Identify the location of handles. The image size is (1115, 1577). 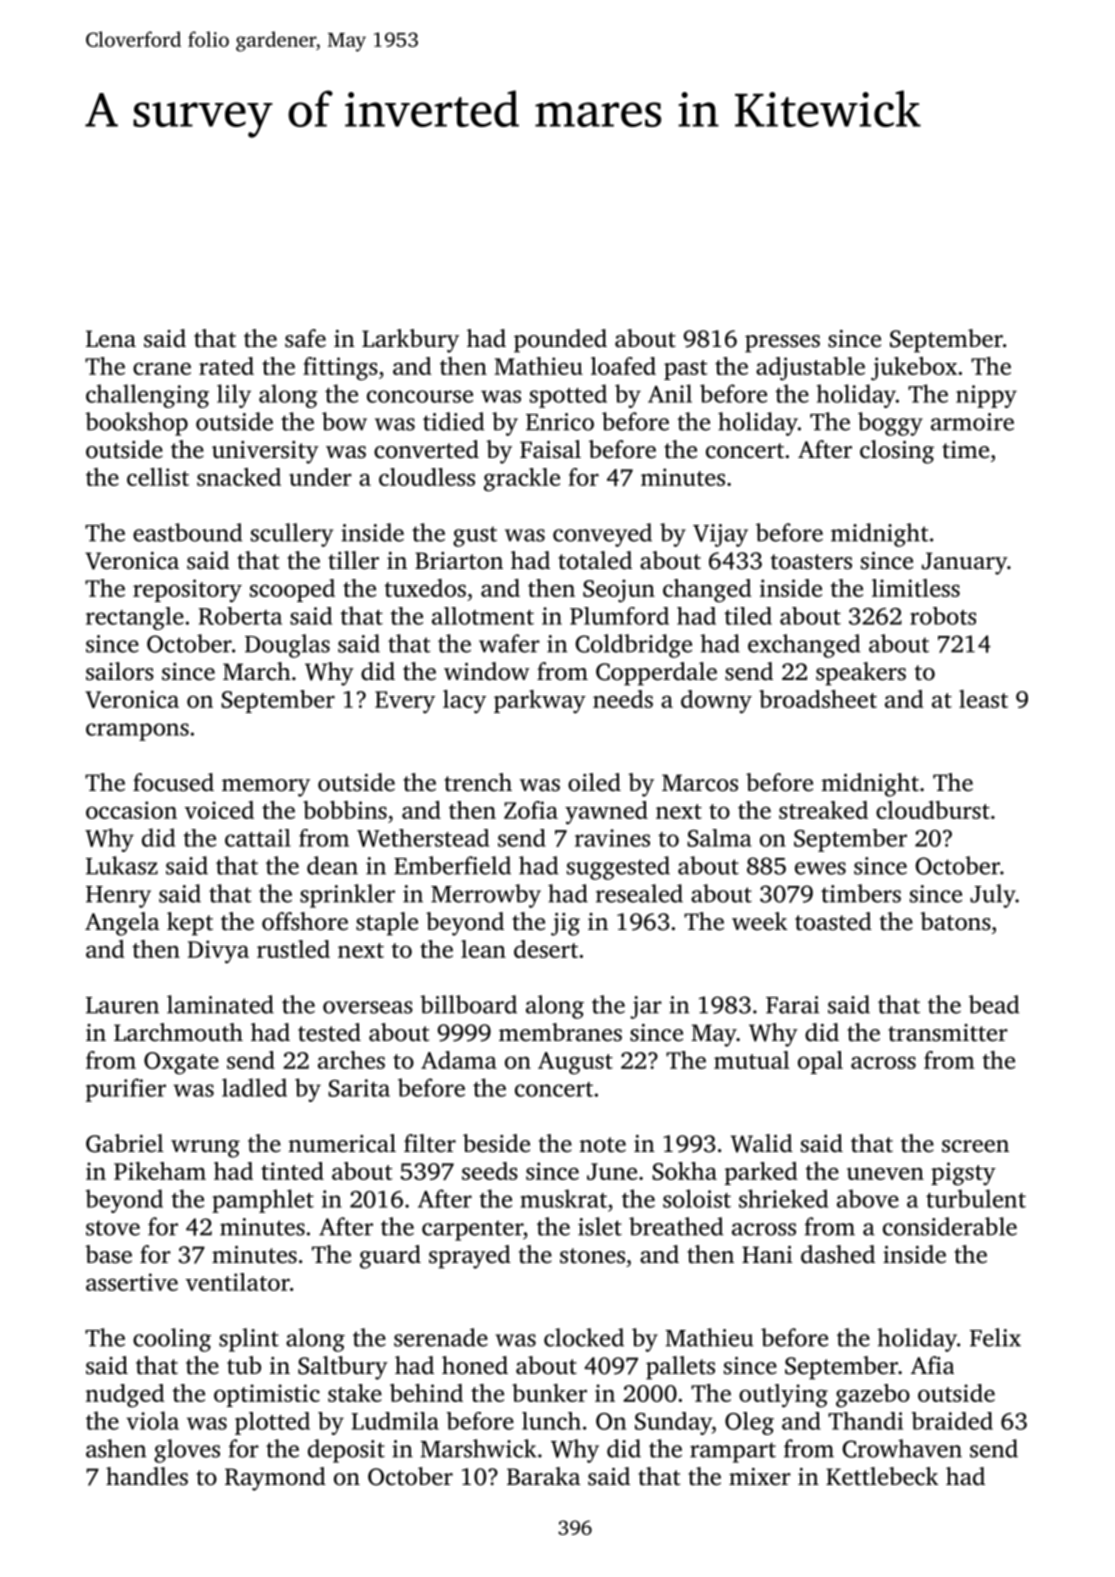
(147, 1476).
